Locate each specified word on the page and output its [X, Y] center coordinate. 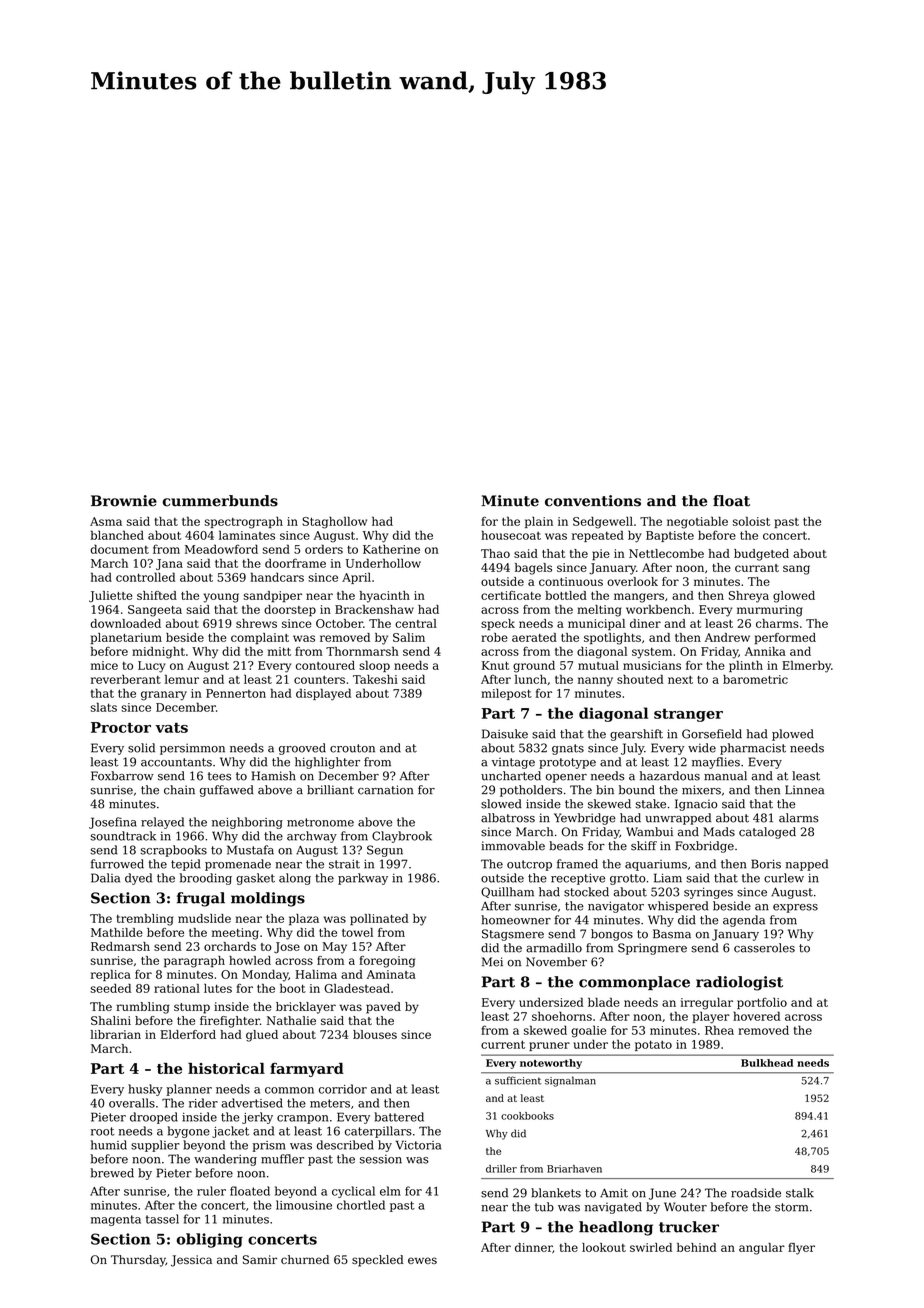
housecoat [511, 535]
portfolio [762, 1003]
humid [109, 1145]
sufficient [518, 1080]
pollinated [379, 919]
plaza [304, 919]
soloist [751, 521]
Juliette [110, 596]
